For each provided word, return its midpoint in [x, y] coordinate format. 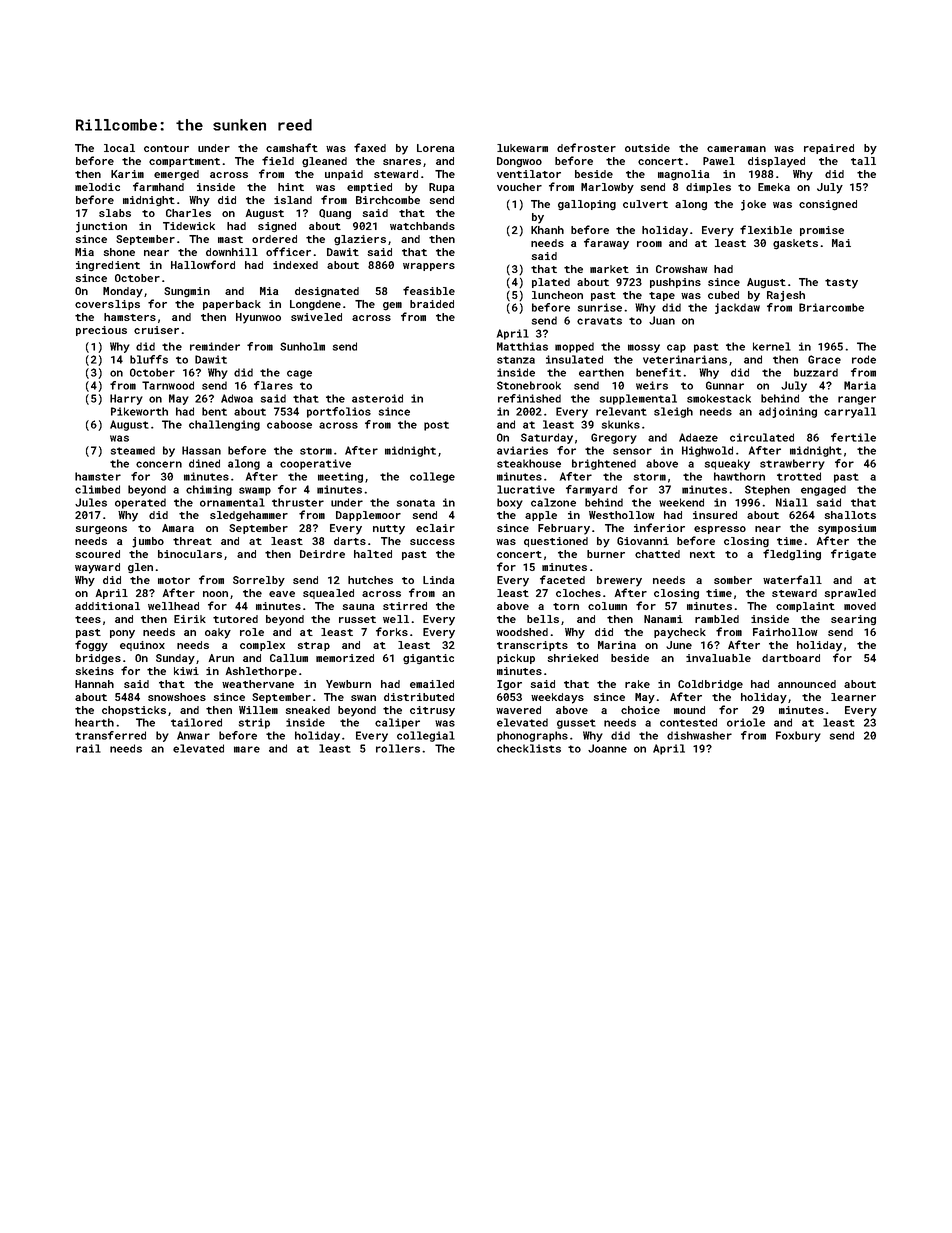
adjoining [788, 412]
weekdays [557, 698]
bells [543, 619]
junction [101, 227]
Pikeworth [139, 411]
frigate [853, 555]
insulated [574, 359]
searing [853, 620]
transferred [110, 735]
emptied [369, 188]
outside [647, 148]
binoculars [190, 554]
